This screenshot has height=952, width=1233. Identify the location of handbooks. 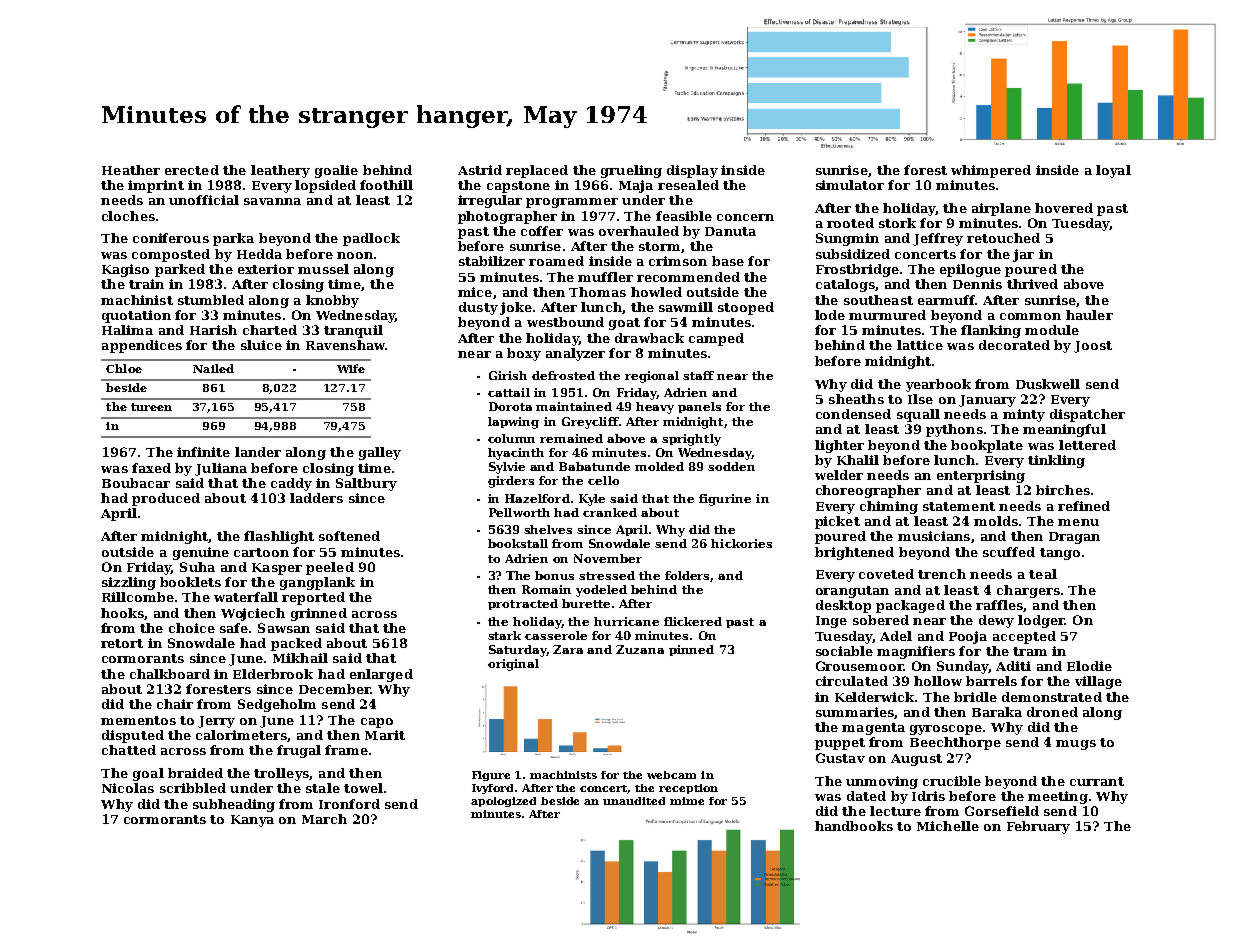
(854, 826).
